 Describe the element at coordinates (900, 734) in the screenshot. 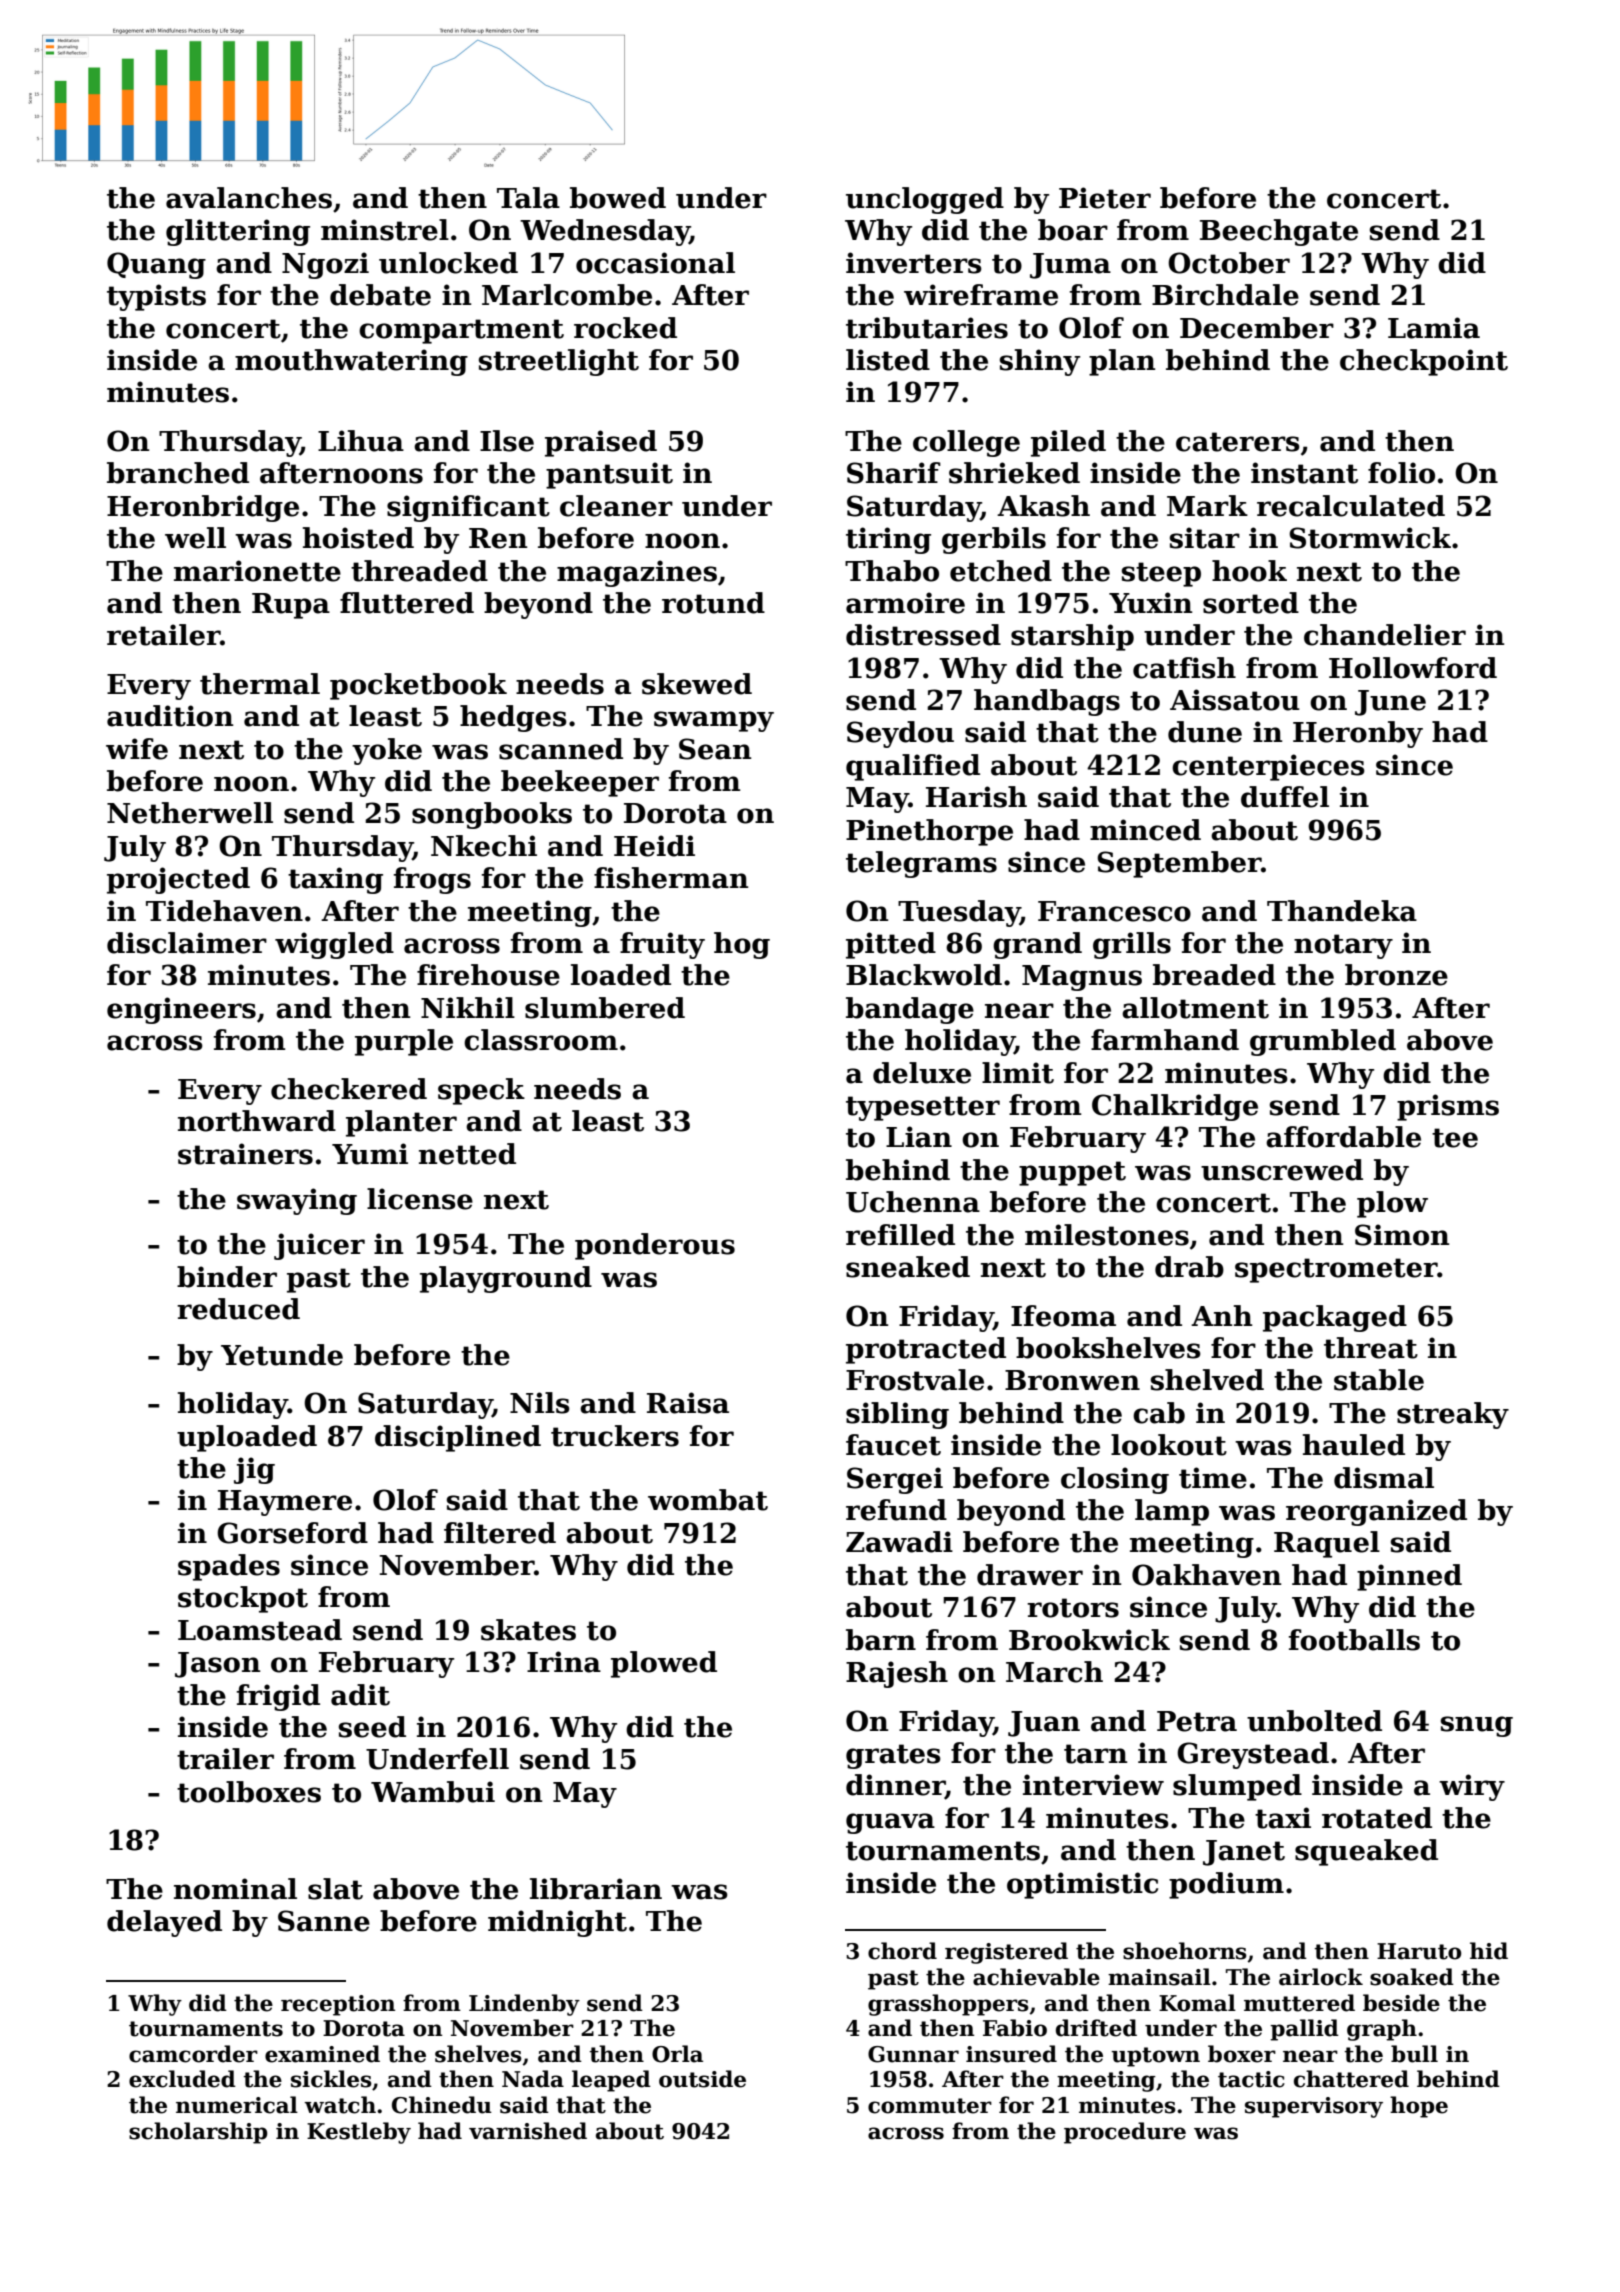

I see `Seydou` at that location.
